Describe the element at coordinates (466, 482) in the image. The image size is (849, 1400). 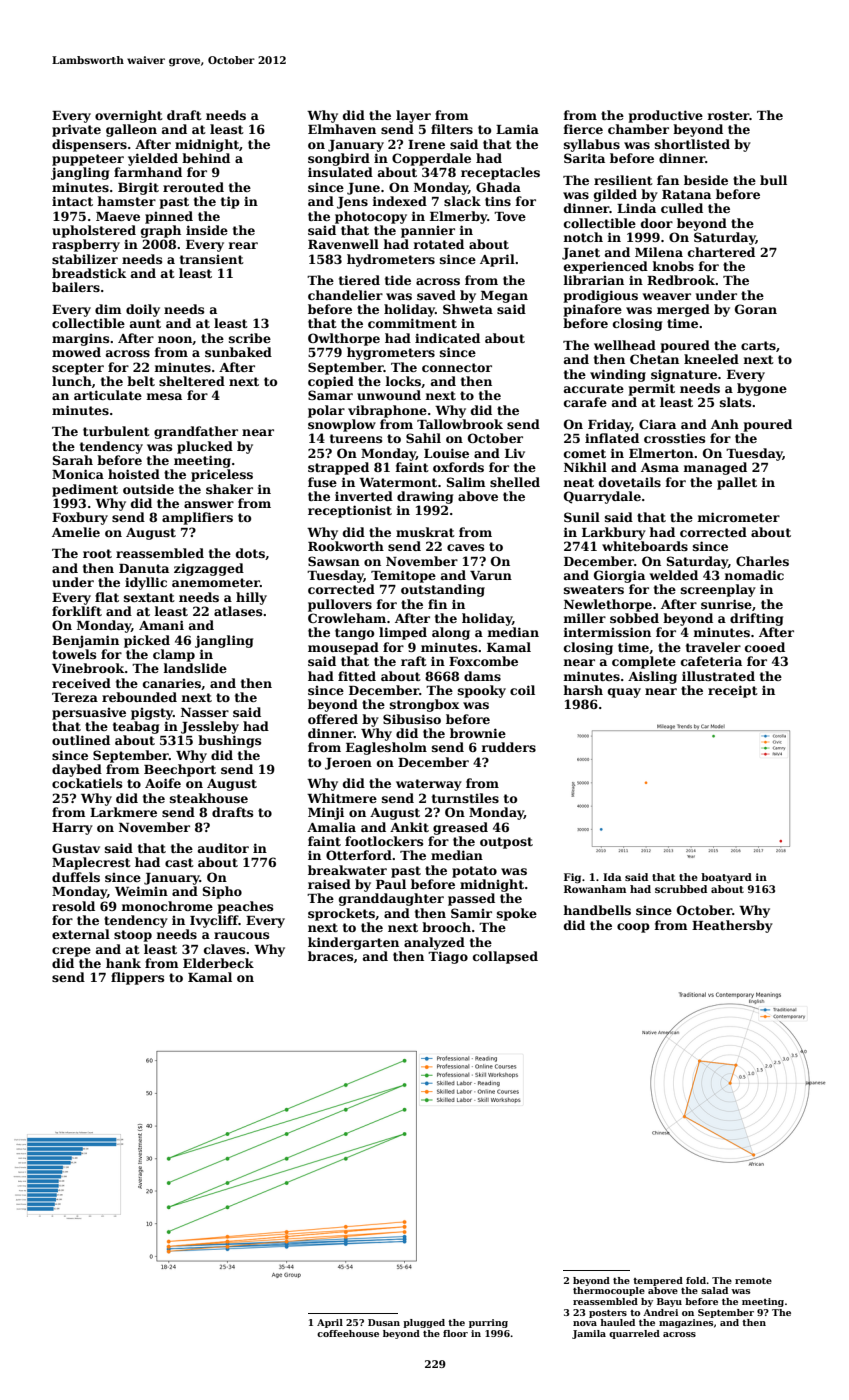
I see `Salim` at that location.
